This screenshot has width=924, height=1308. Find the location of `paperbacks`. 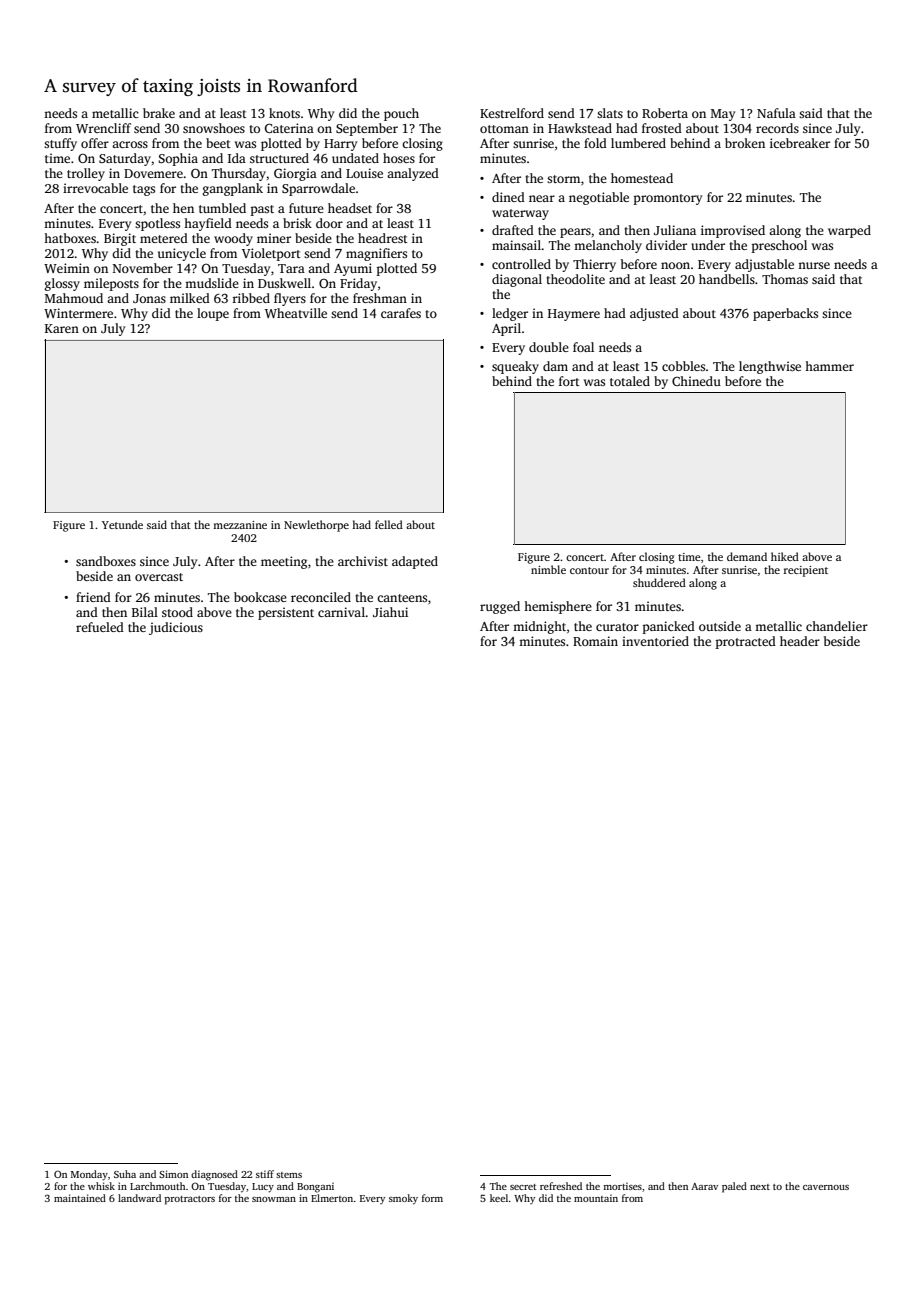

paperbacks is located at coordinates (785, 314).
